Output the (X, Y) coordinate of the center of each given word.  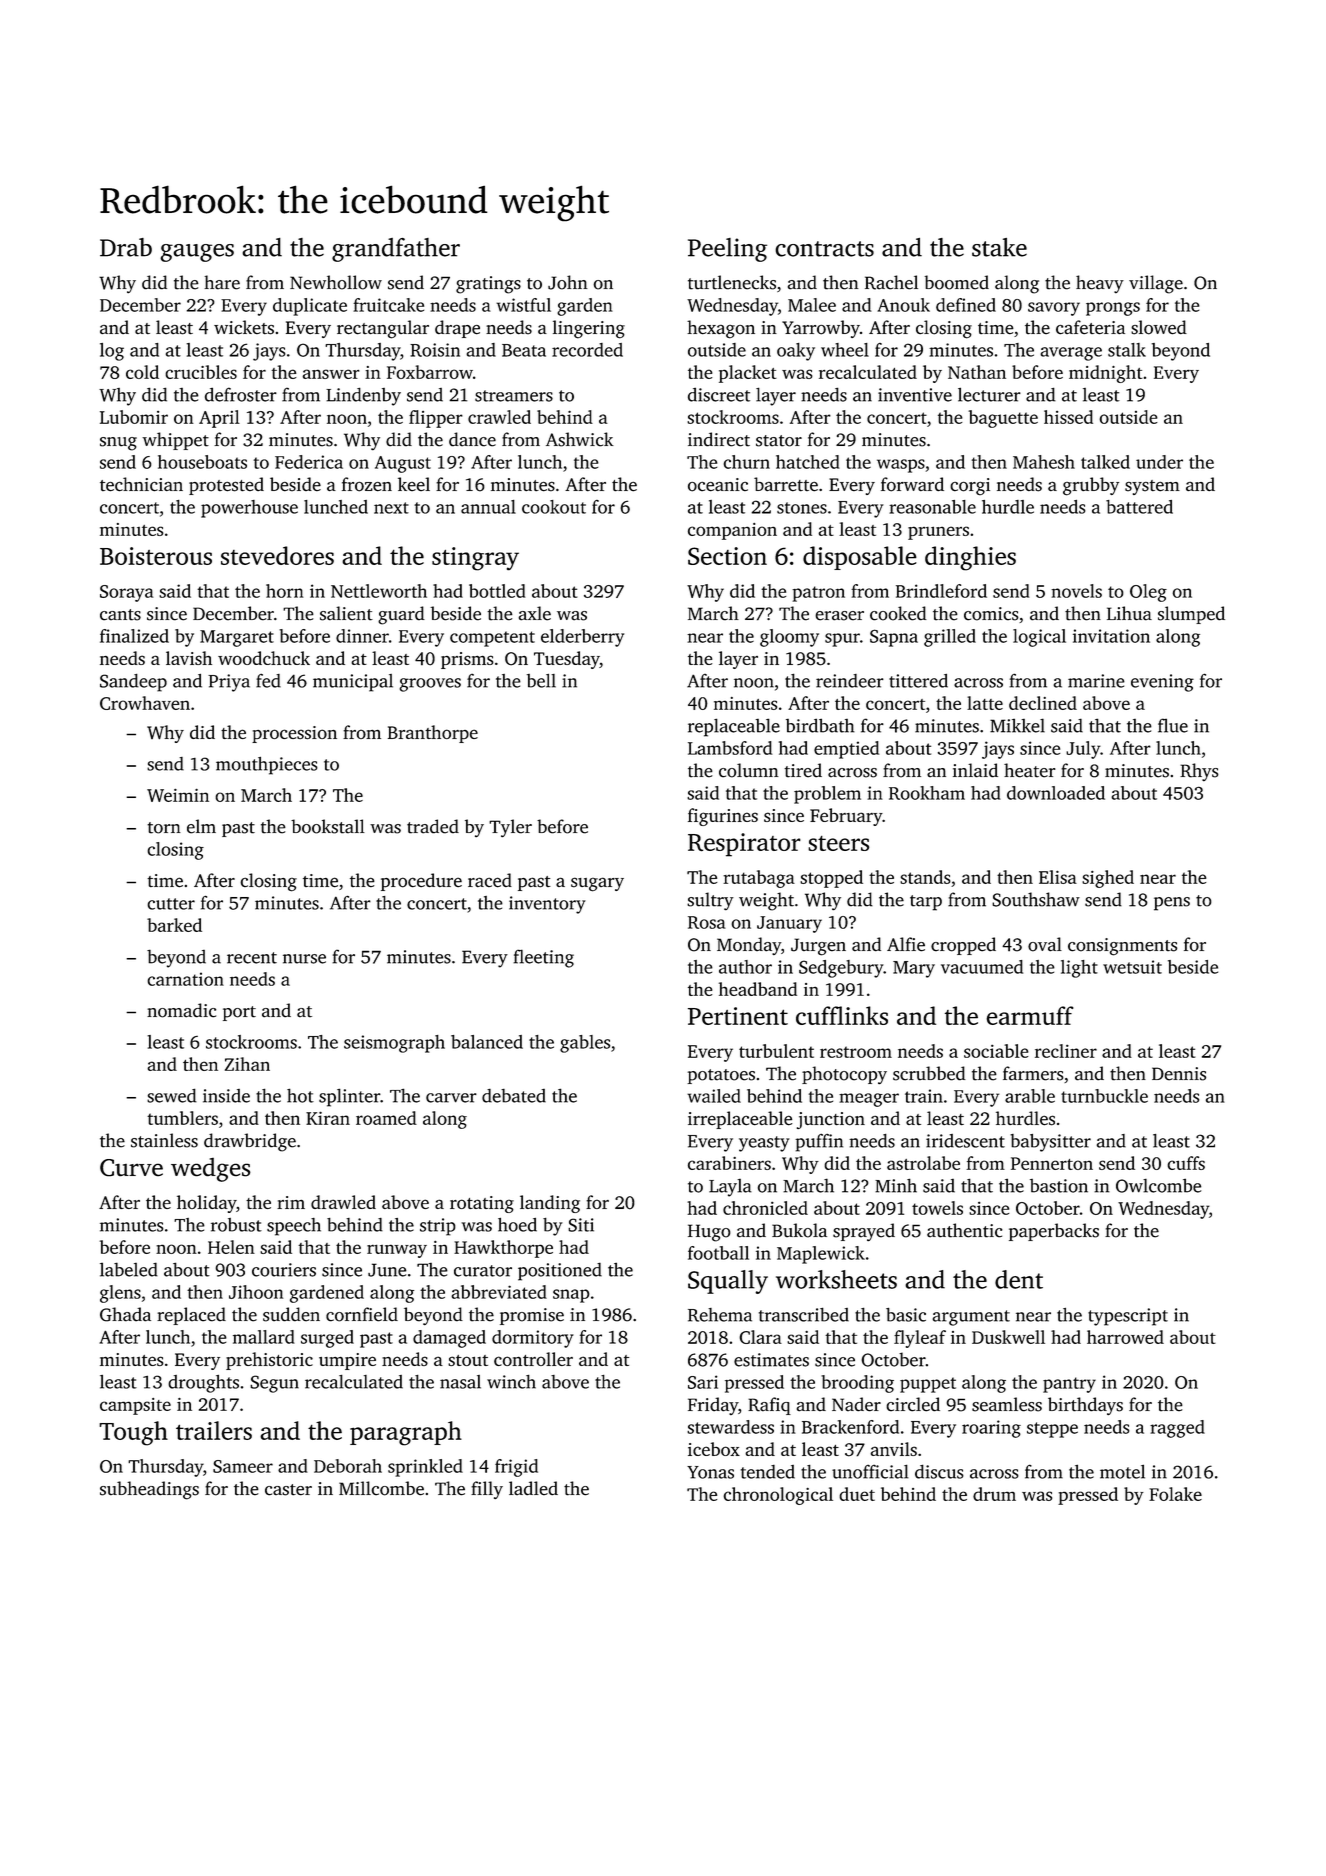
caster (288, 1490)
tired (803, 770)
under (1159, 462)
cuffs (1186, 1163)
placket (748, 374)
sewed (172, 1095)
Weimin (178, 795)
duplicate (310, 307)
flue (1173, 725)
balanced (487, 1042)
